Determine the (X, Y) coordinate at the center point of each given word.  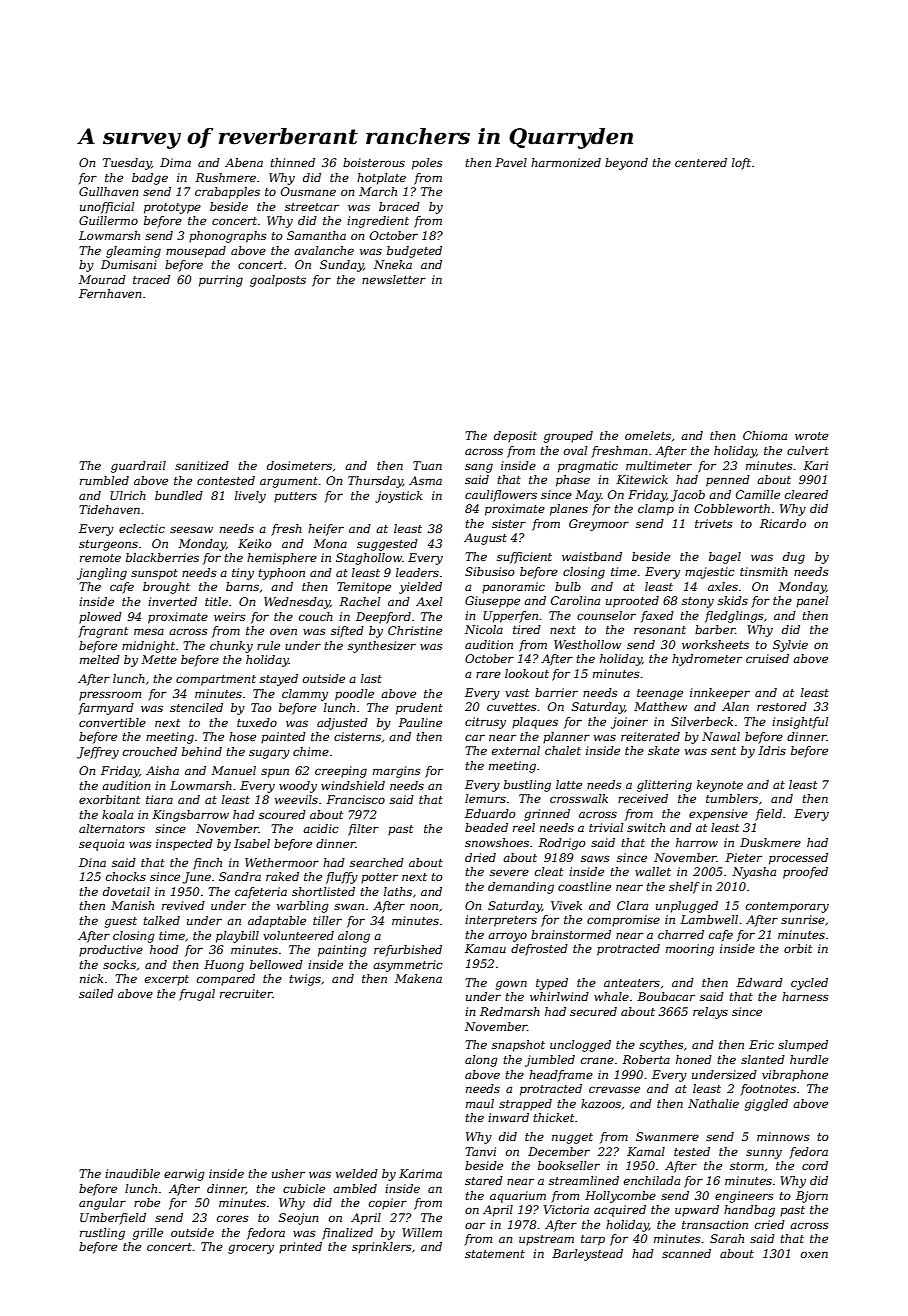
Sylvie (790, 646)
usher (288, 1173)
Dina (92, 862)
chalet (563, 750)
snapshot (518, 1046)
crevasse (614, 1089)
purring (221, 281)
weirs (230, 616)
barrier (556, 692)
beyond (626, 164)
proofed (805, 873)
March (378, 191)
